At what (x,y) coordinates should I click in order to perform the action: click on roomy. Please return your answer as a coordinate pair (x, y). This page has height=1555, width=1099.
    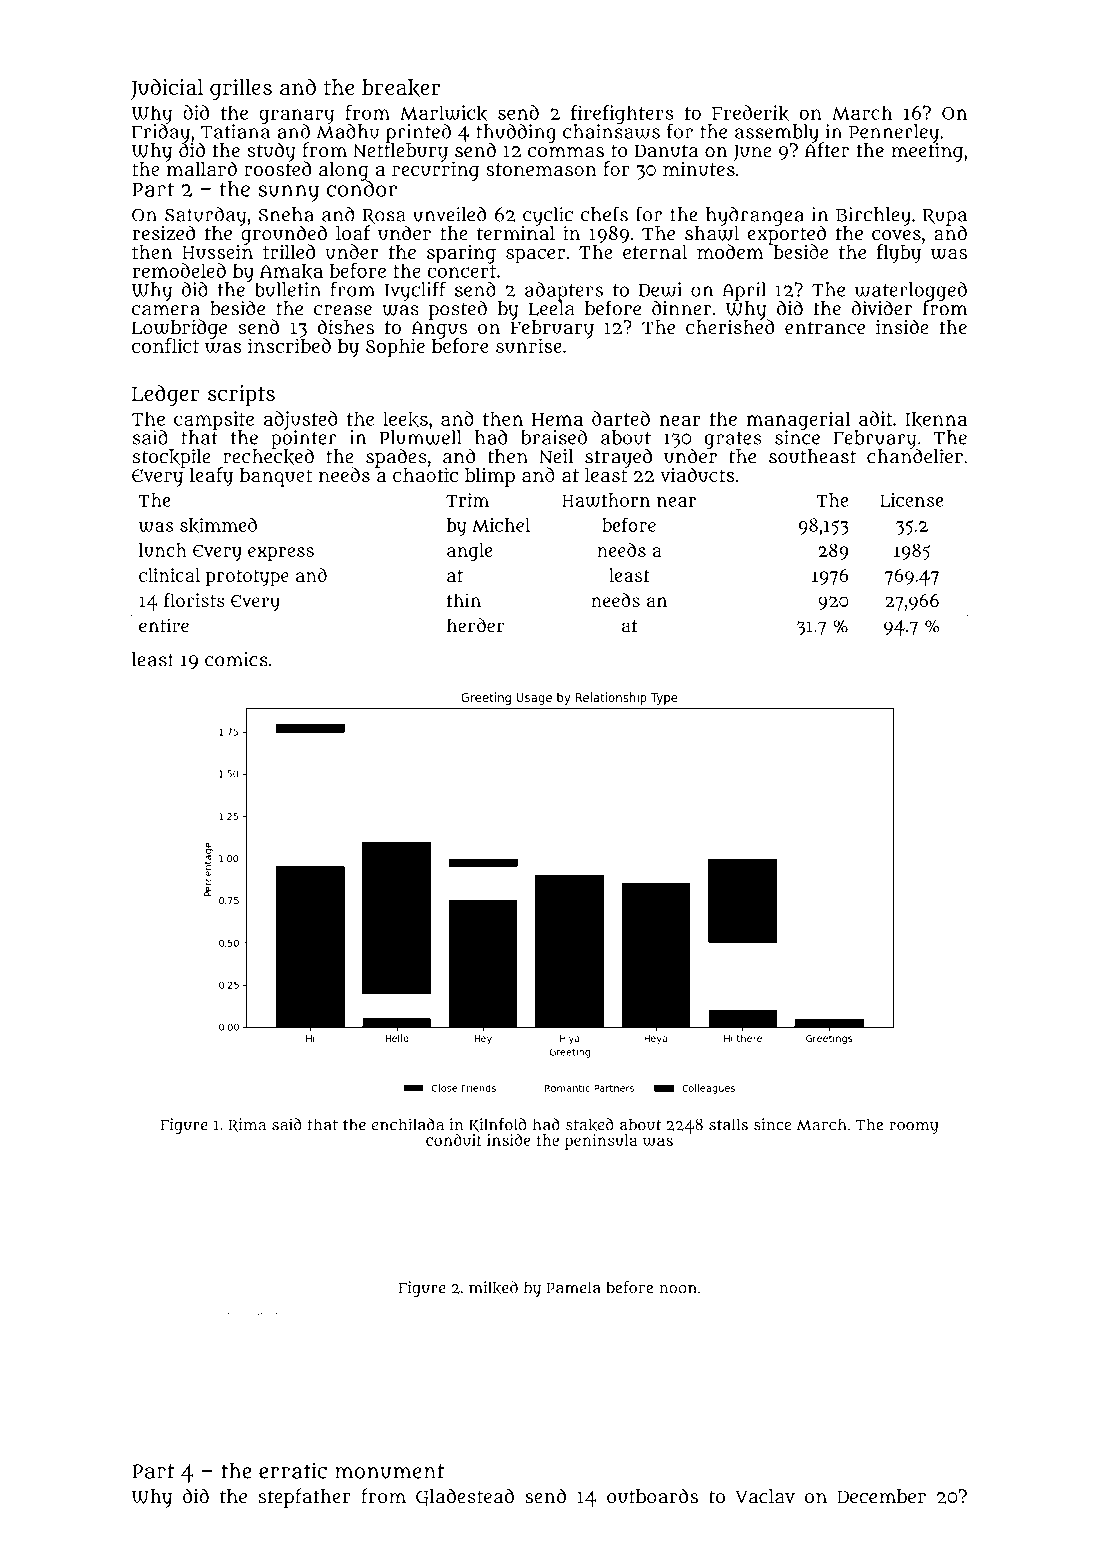
    Looking at the image, I should click on (914, 1127).
